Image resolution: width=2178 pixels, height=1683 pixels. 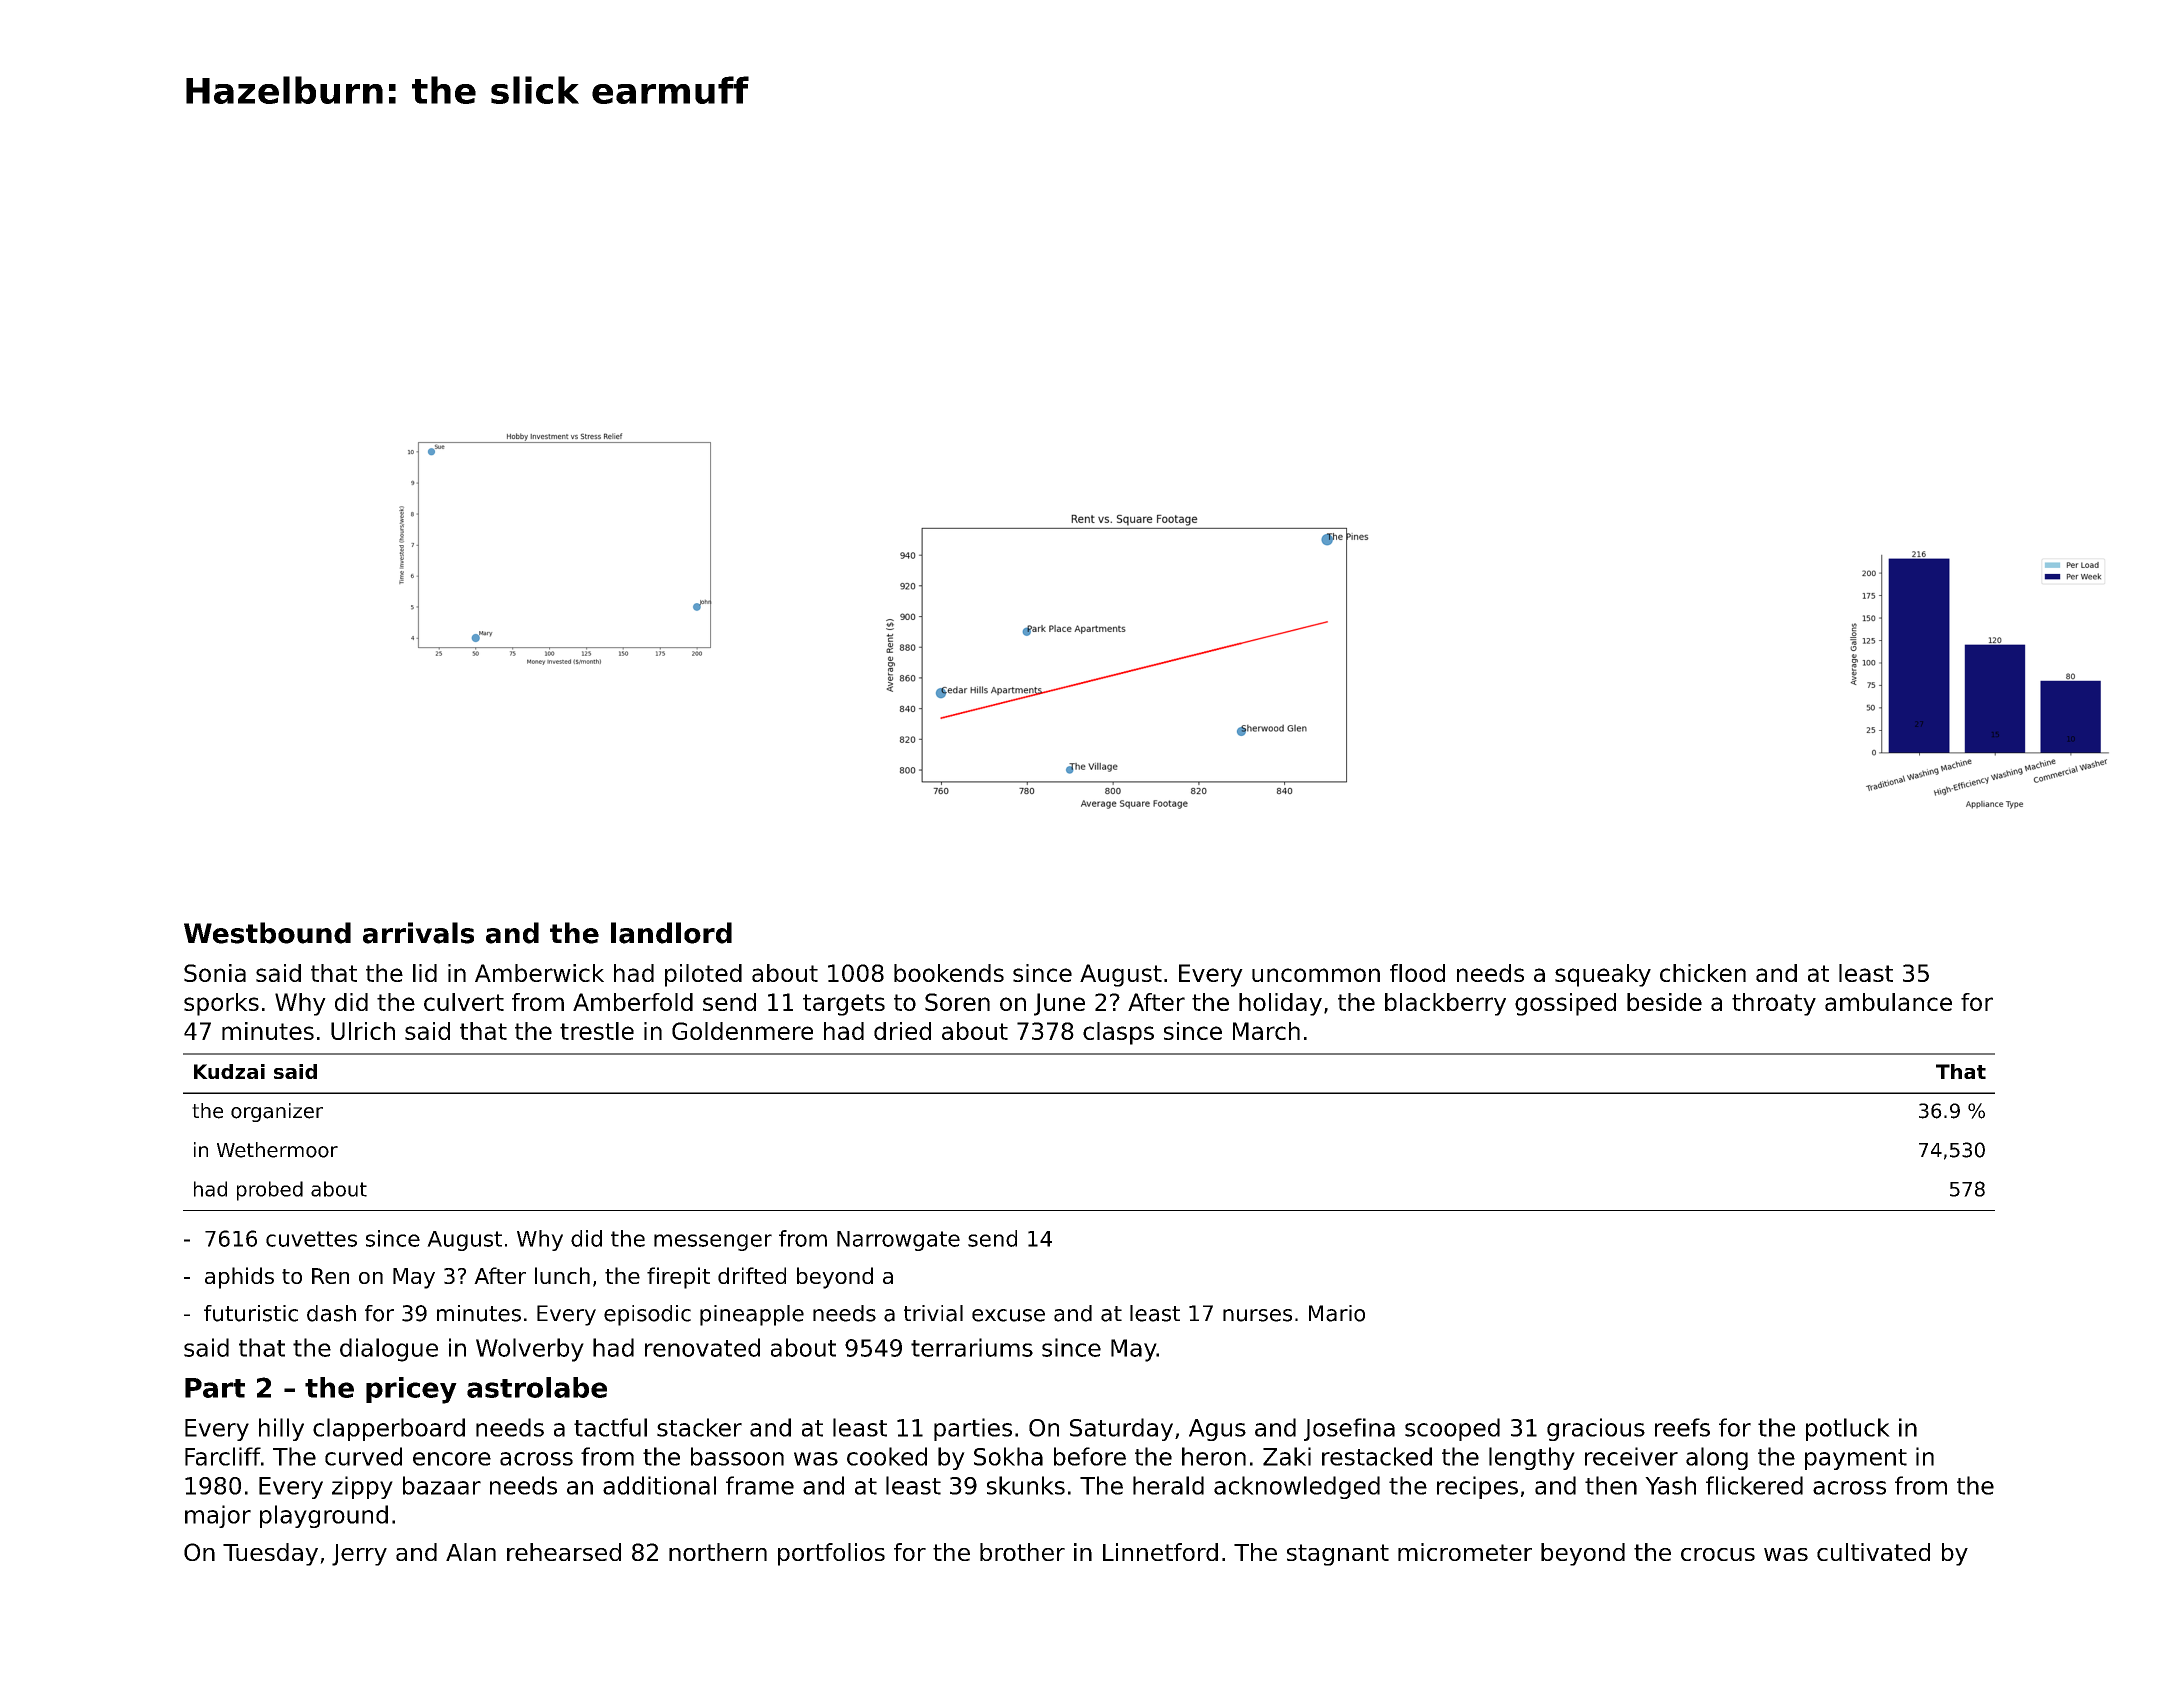 I want to click on northern, so click(x=718, y=1552).
